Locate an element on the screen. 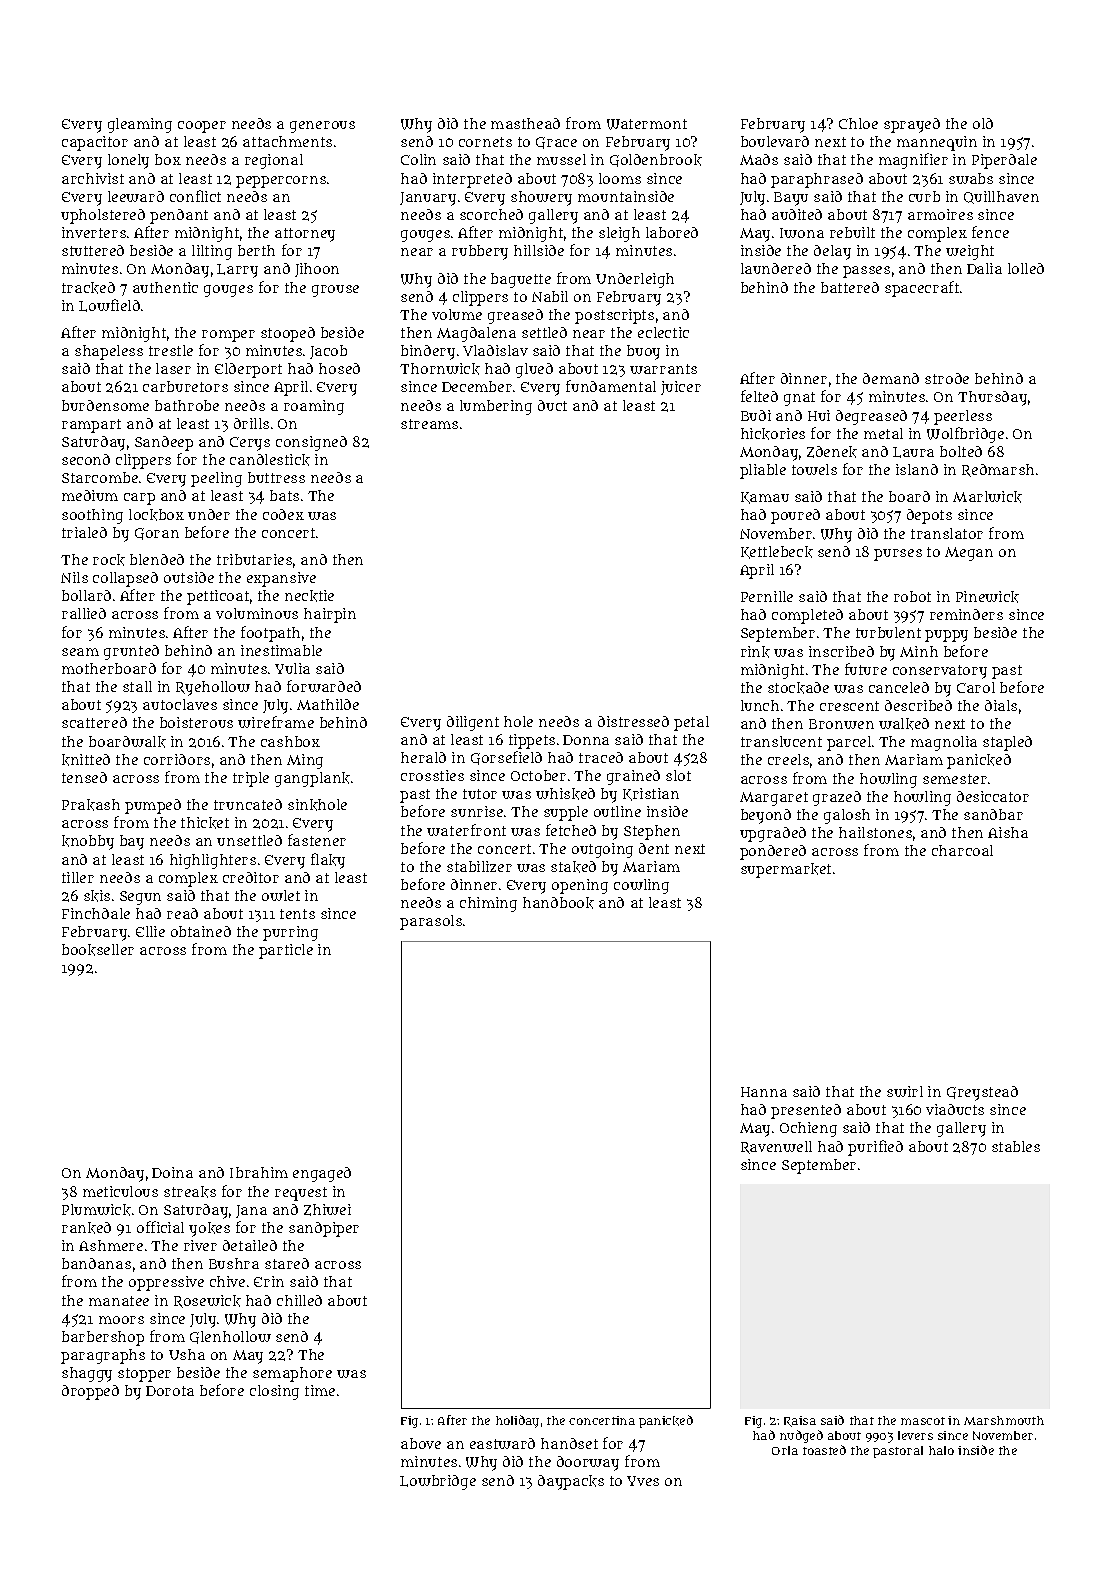  Ibrahim is located at coordinates (259, 1172).
